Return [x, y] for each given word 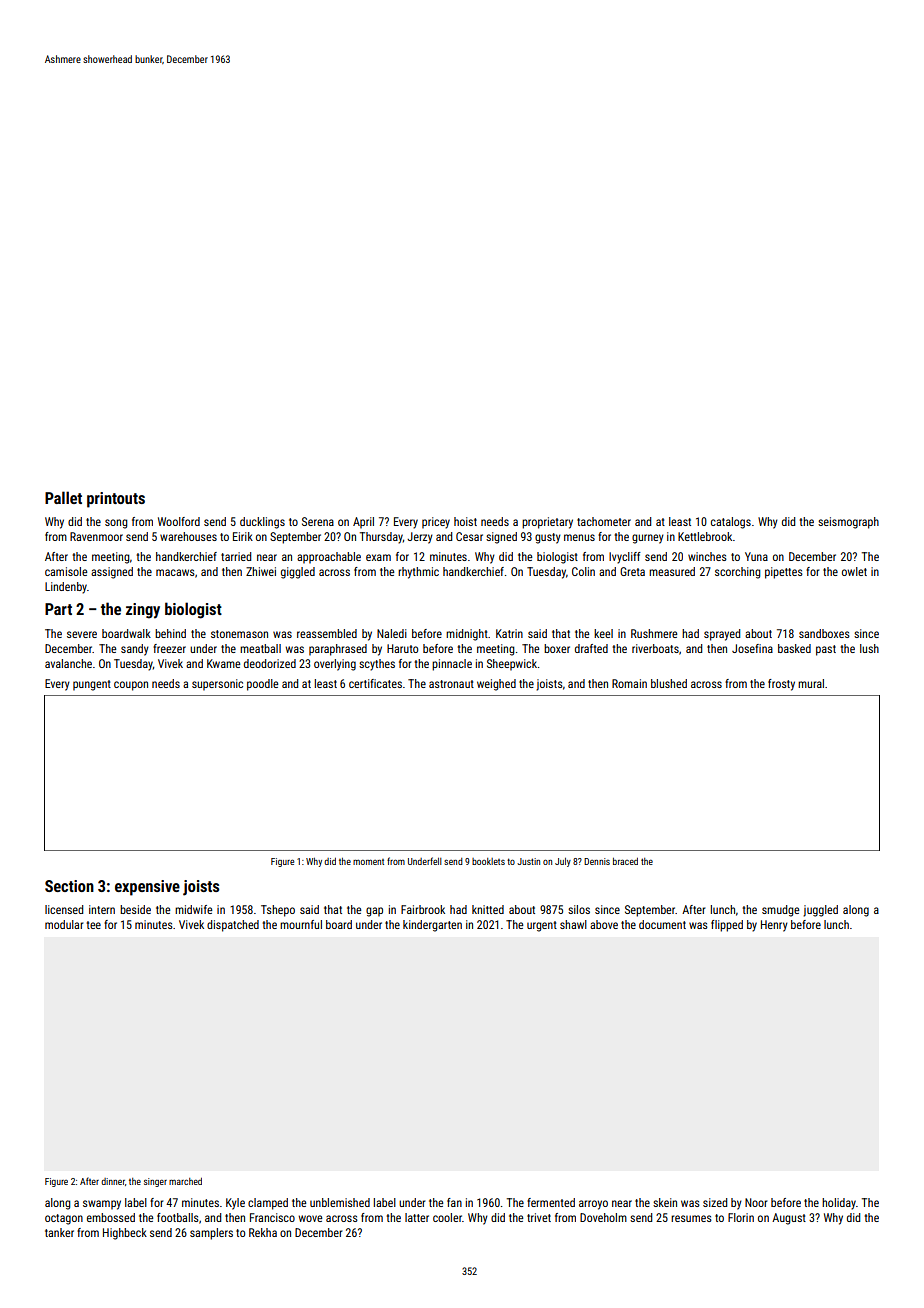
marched [185, 1181]
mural [811, 683]
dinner [113, 1181]
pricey [436, 523]
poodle [262, 685]
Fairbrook [423, 909]
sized [715, 1202]
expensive [147, 888]
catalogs [731, 523]
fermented [551, 1202]
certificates [375, 683]
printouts [116, 500]
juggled [820, 911]
